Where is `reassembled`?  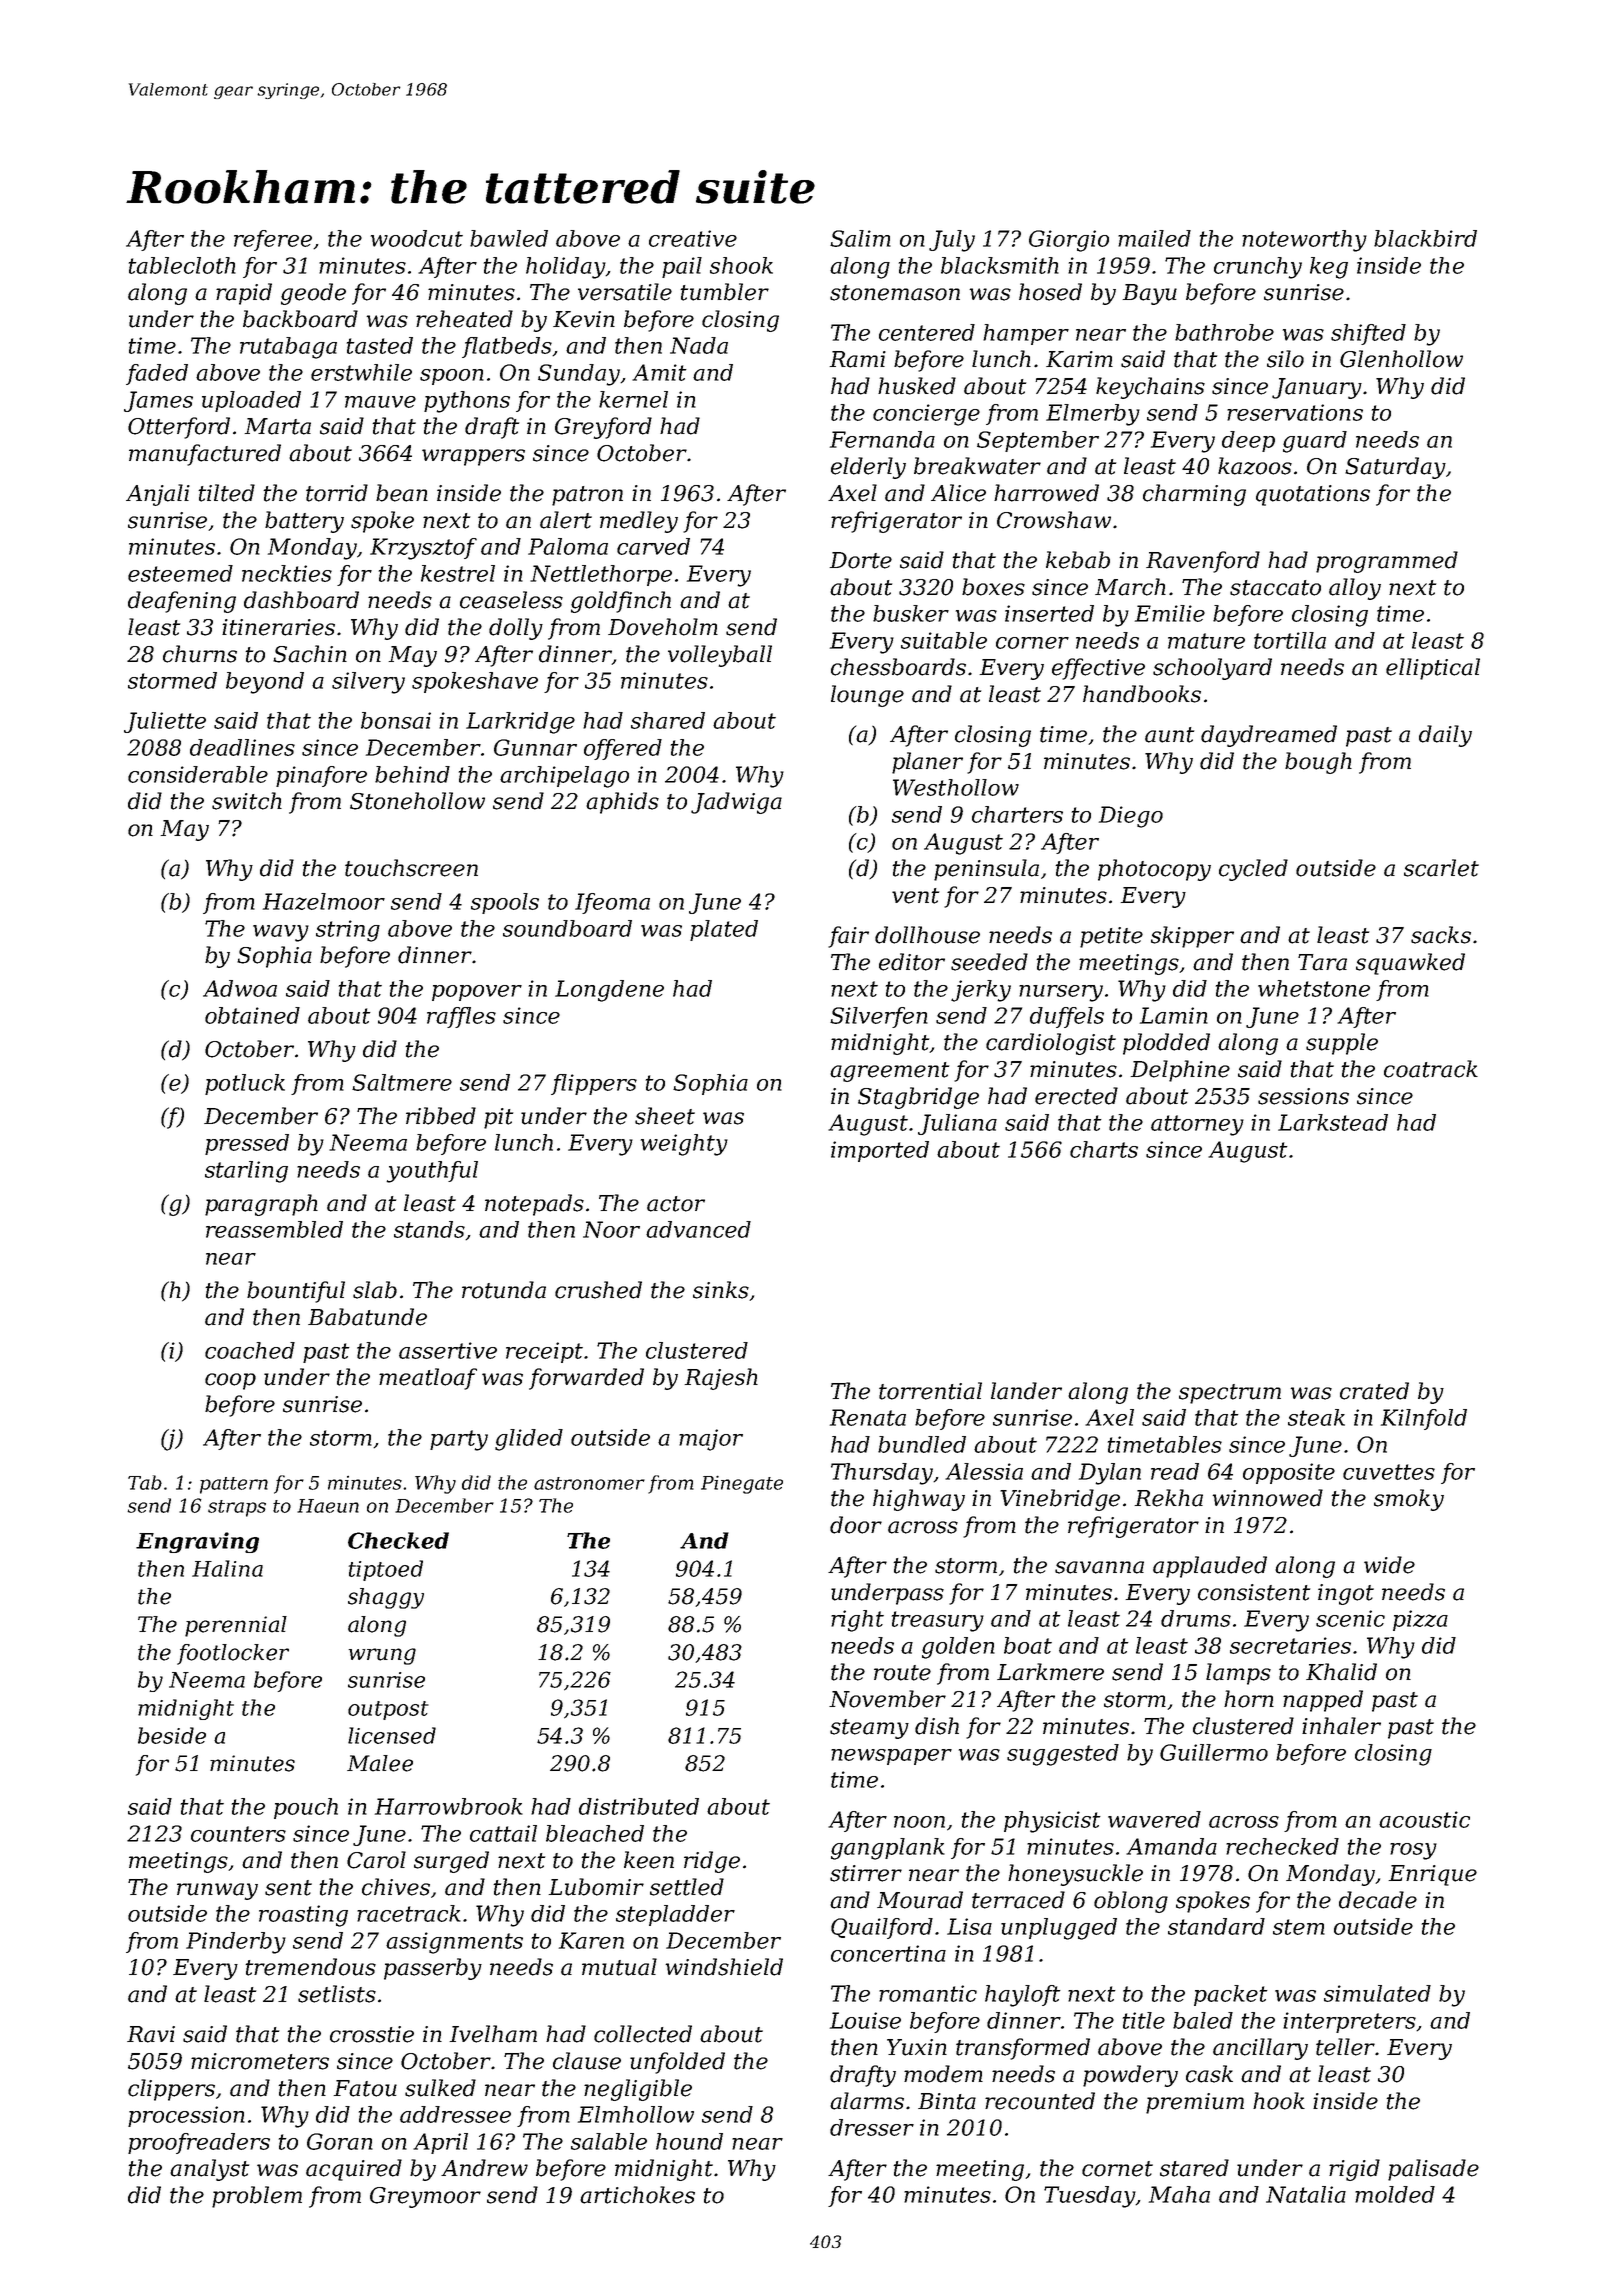 reassembled is located at coordinates (274, 1229).
